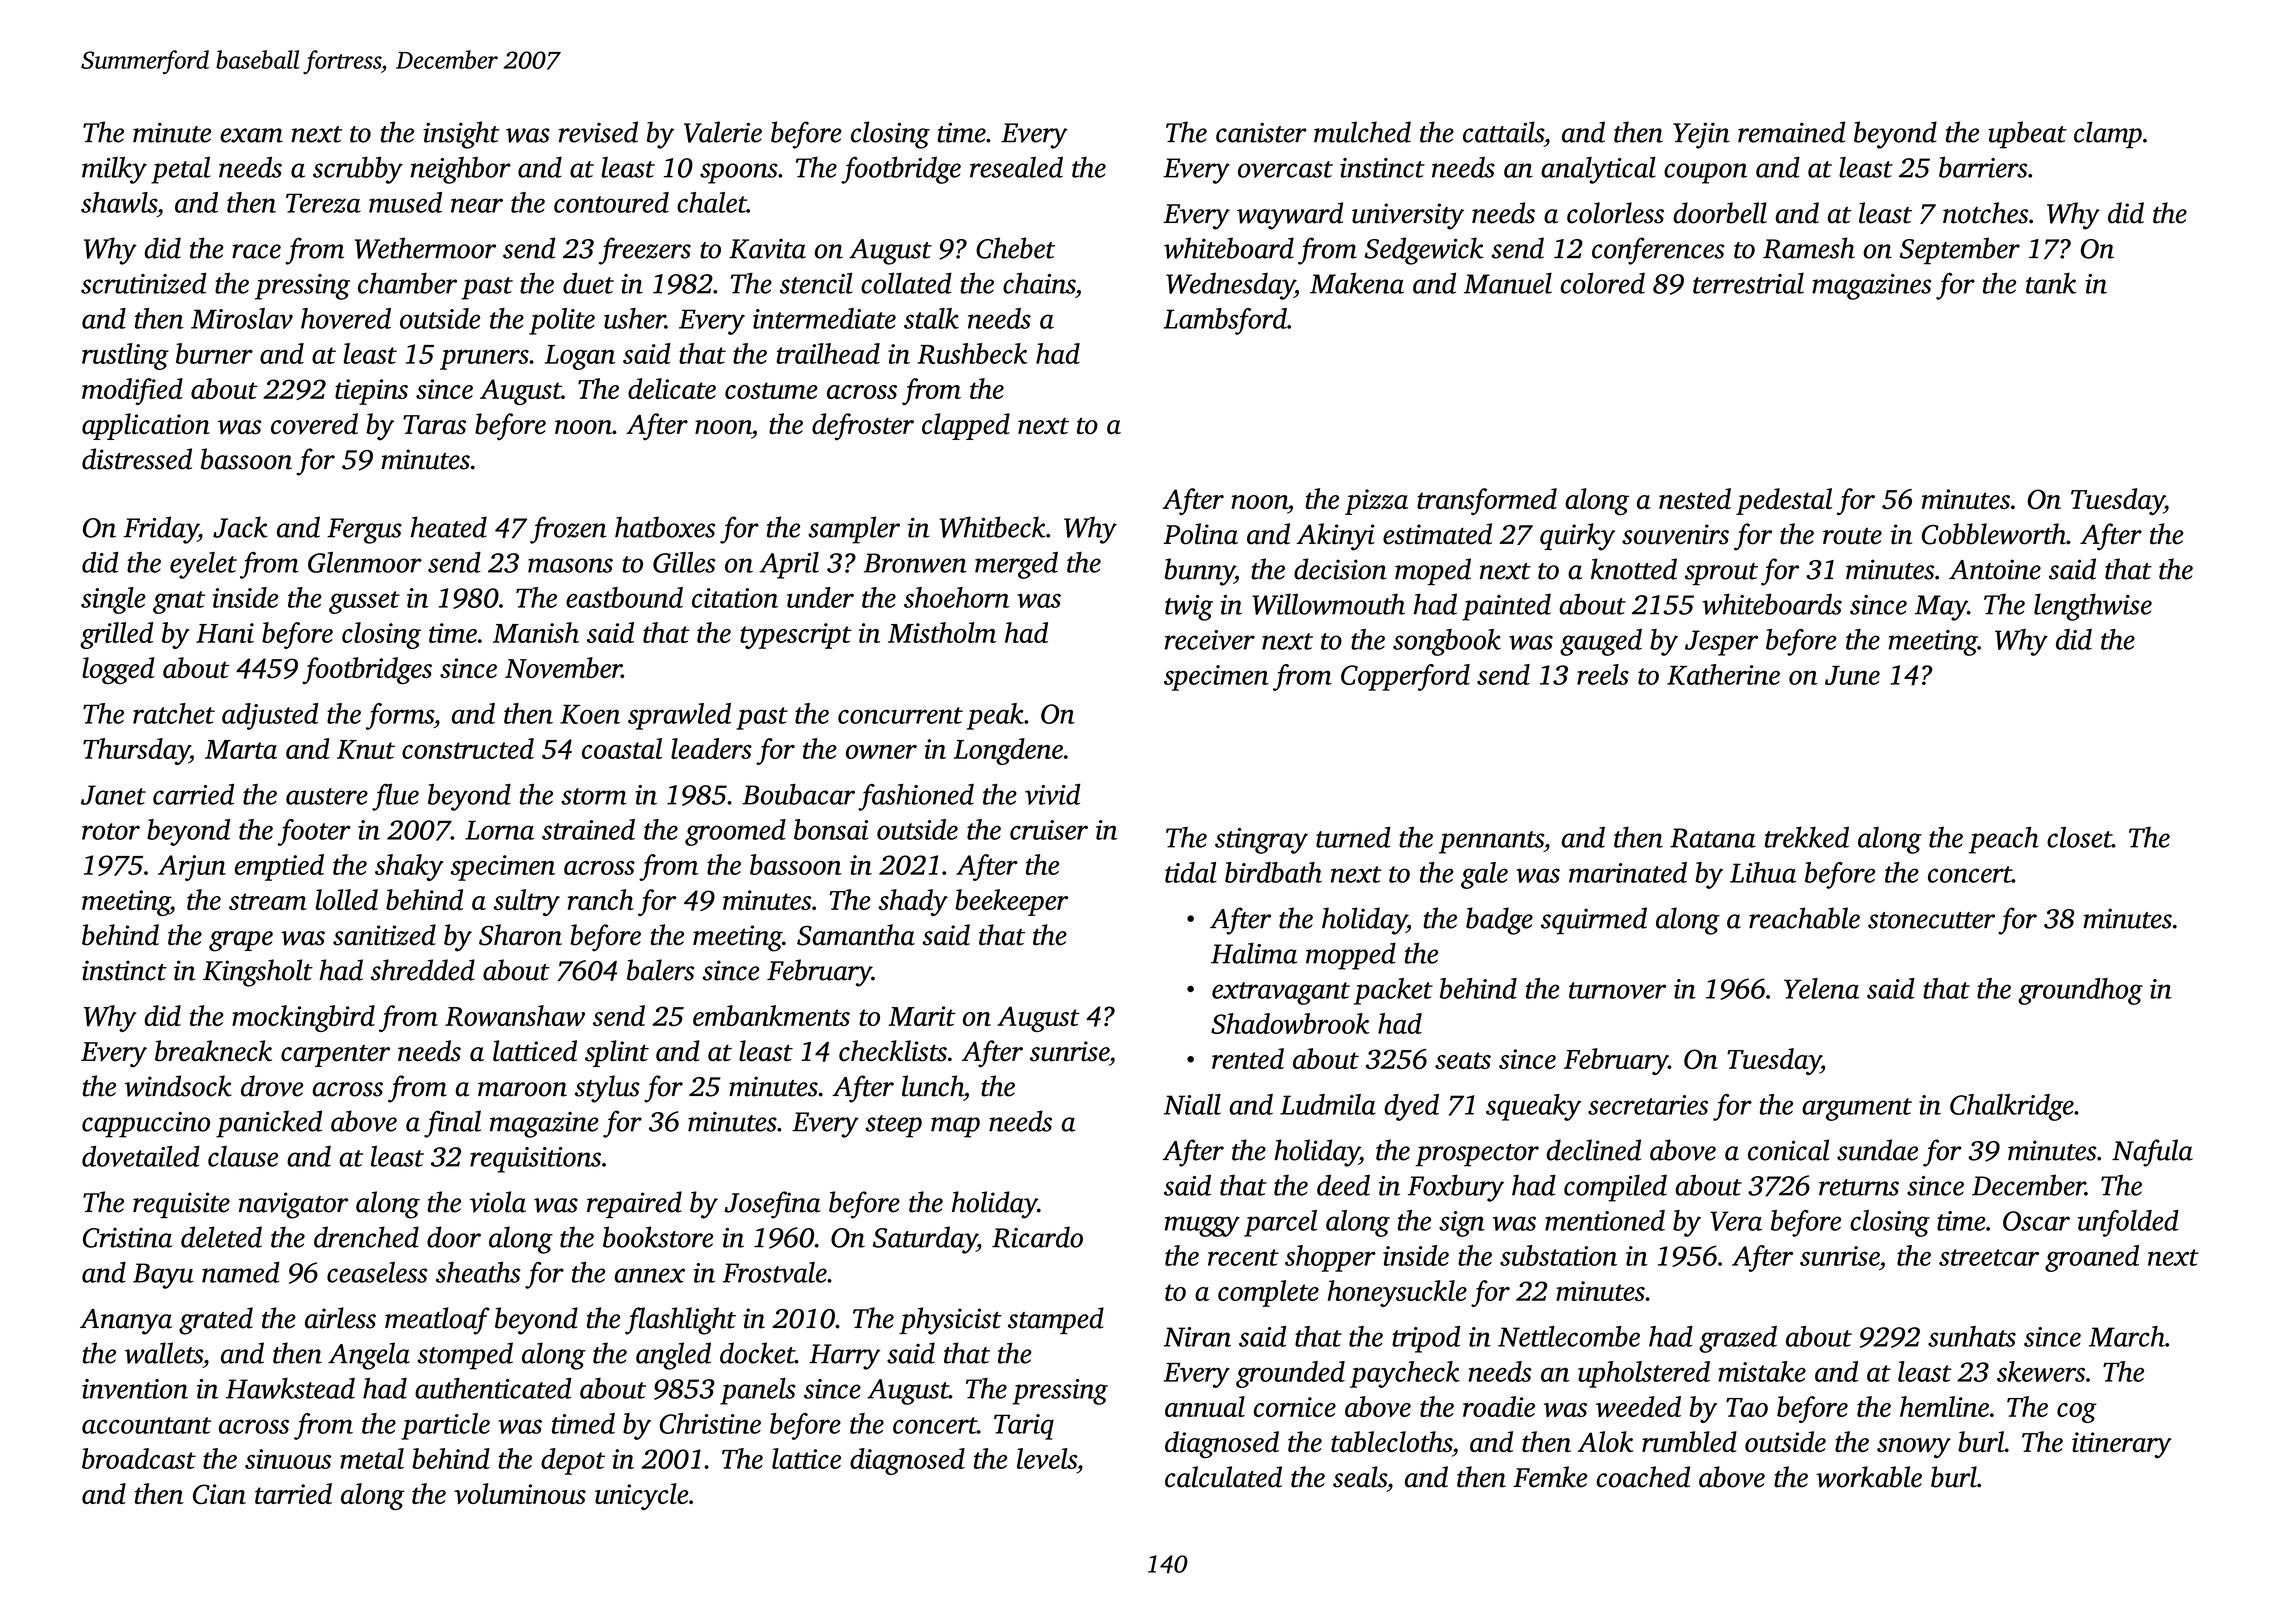  Describe the element at coordinates (645, 251) in the screenshot. I see `freezers` at that location.
